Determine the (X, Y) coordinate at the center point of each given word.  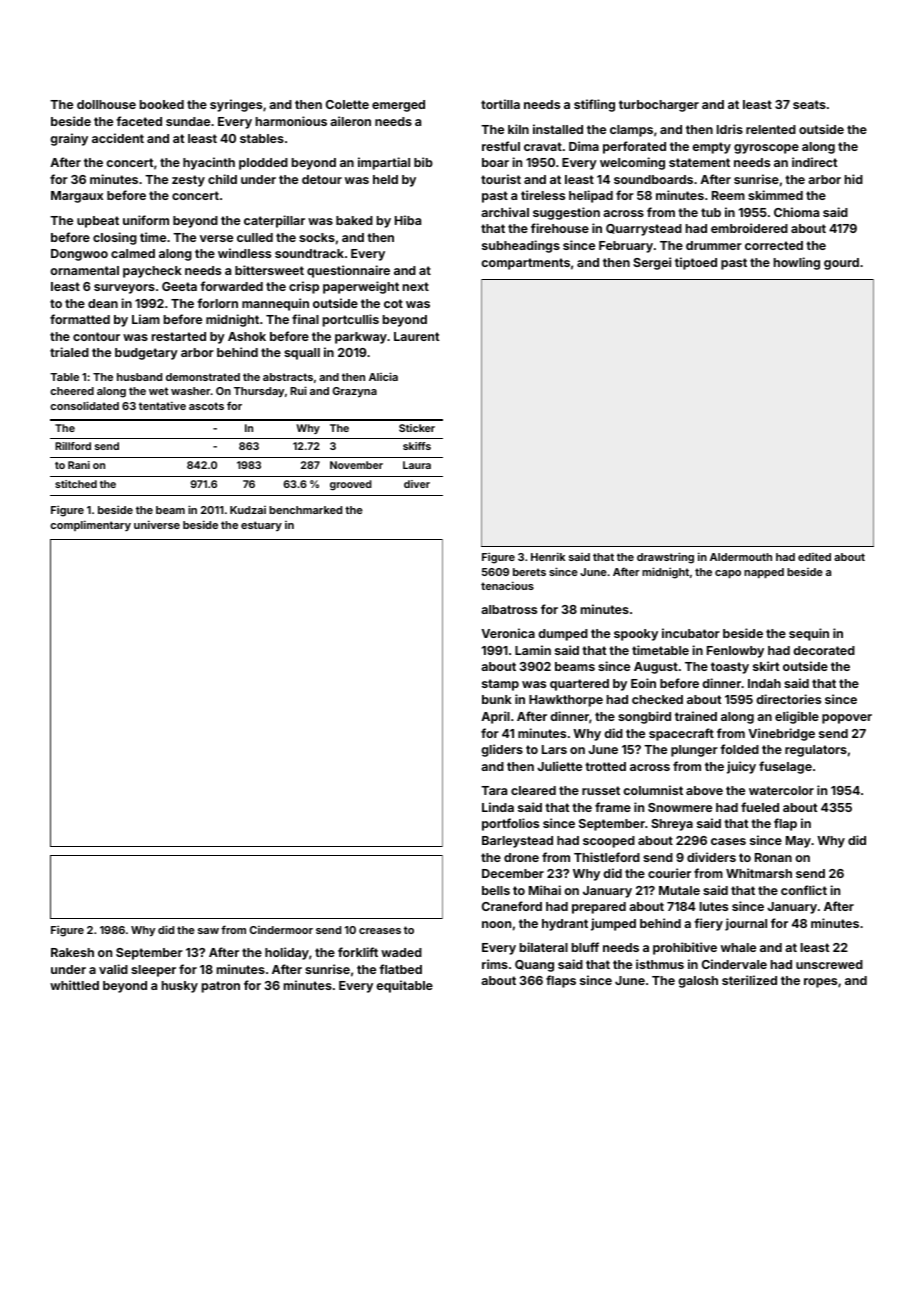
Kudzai (248, 510)
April (495, 717)
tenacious (507, 585)
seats (809, 104)
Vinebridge (781, 734)
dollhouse (106, 104)
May (798, 842)
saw (208, 931)
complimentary (90, 525)
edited (814, 557)
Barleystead (517, 842)
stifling (594, 105)
